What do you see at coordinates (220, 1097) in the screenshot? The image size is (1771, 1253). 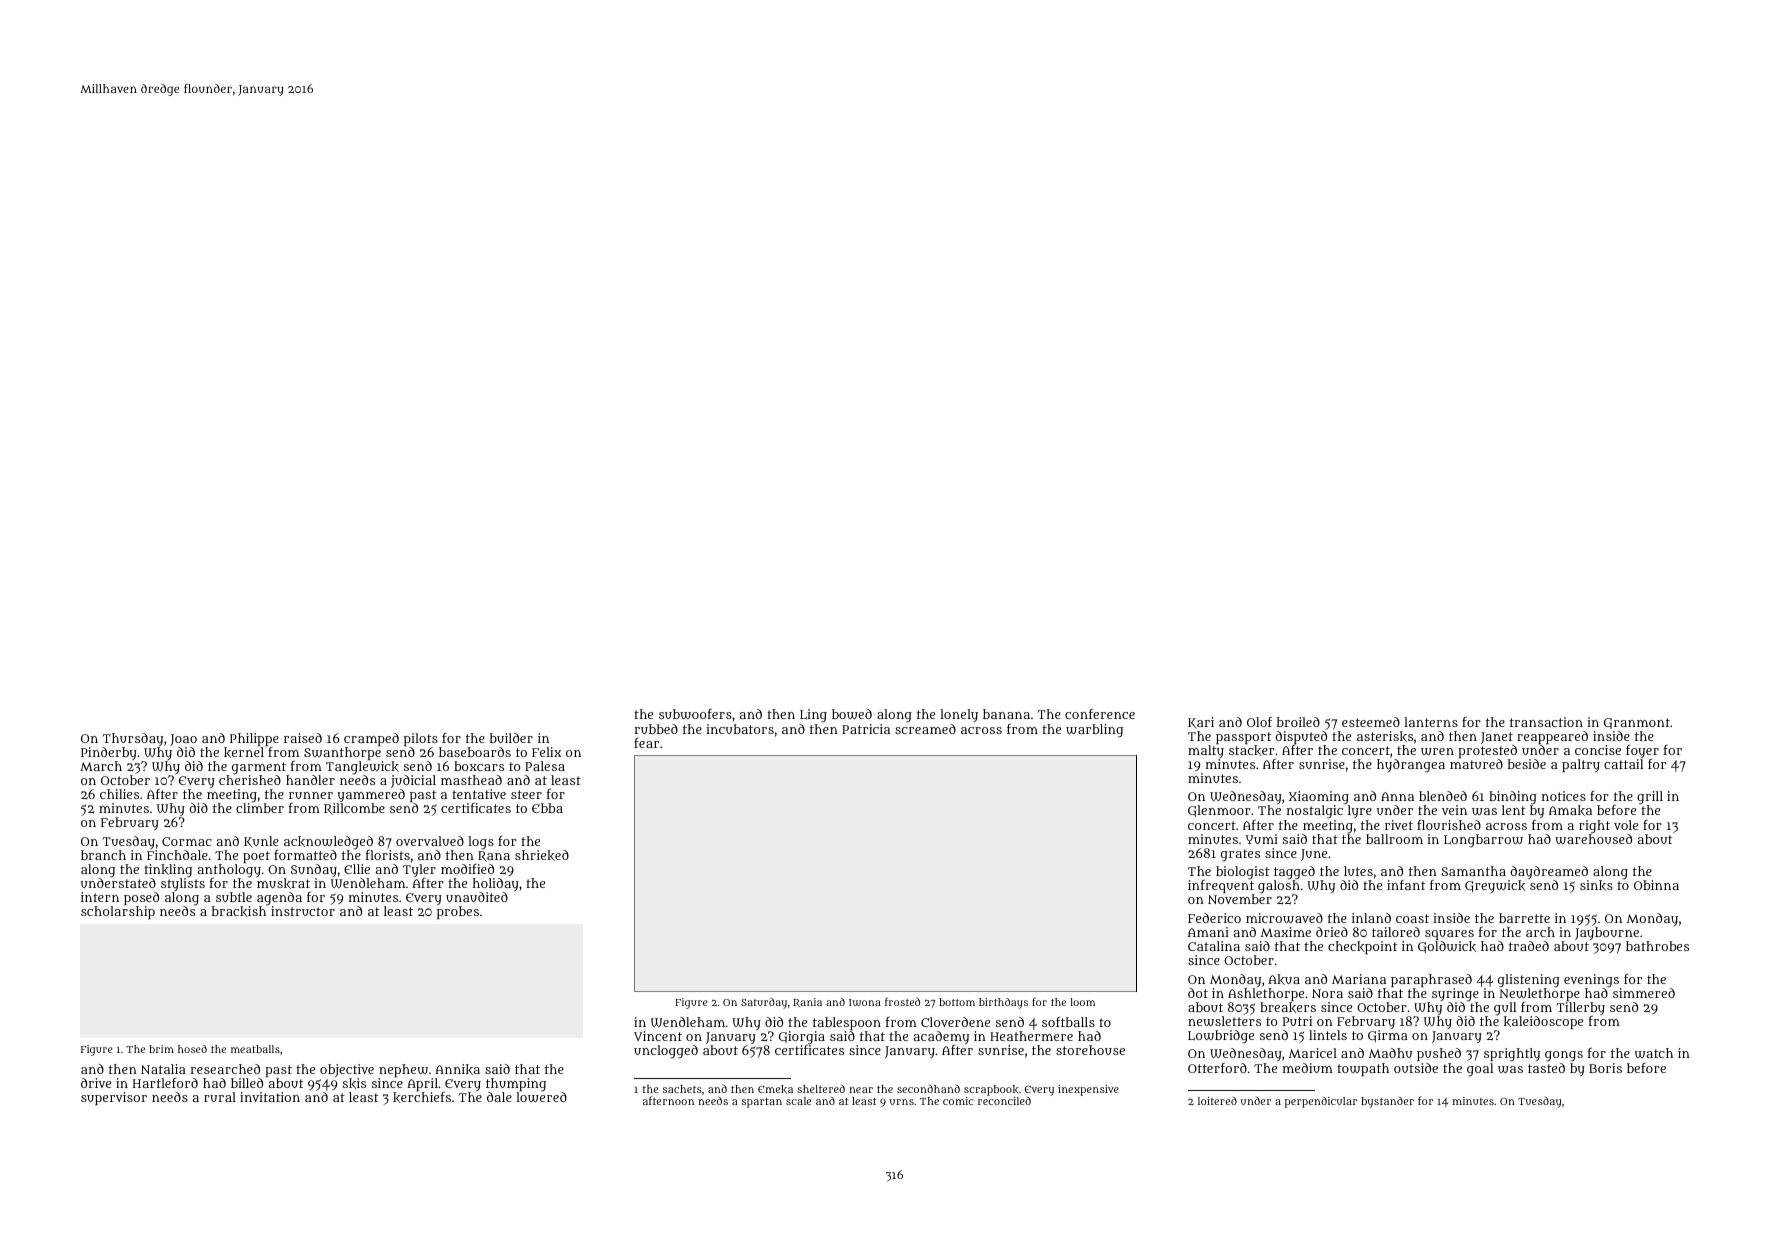 I see `rural` at bounding box center [220, 1097].
